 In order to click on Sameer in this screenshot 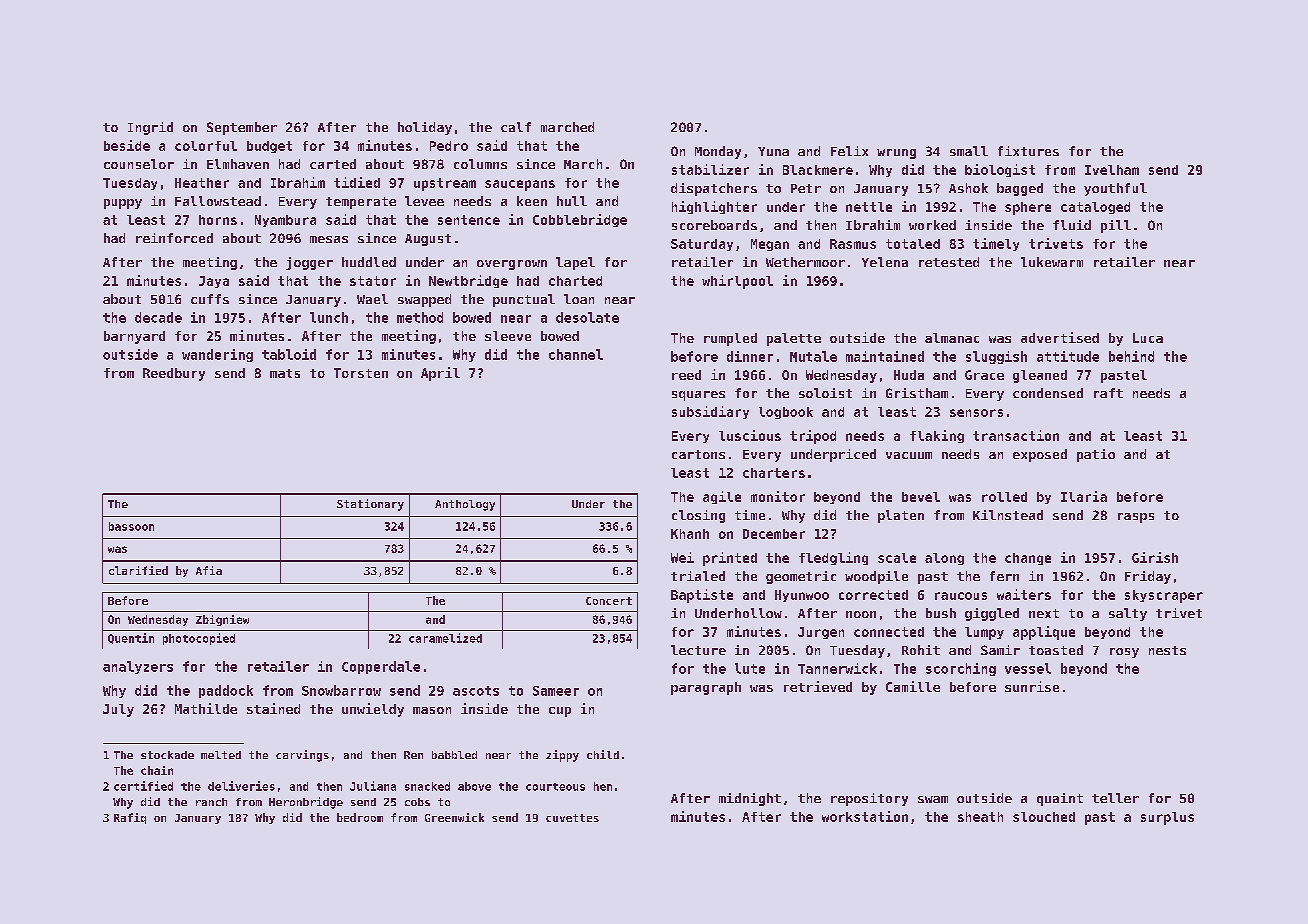, I will do `click(556, 691)`.
